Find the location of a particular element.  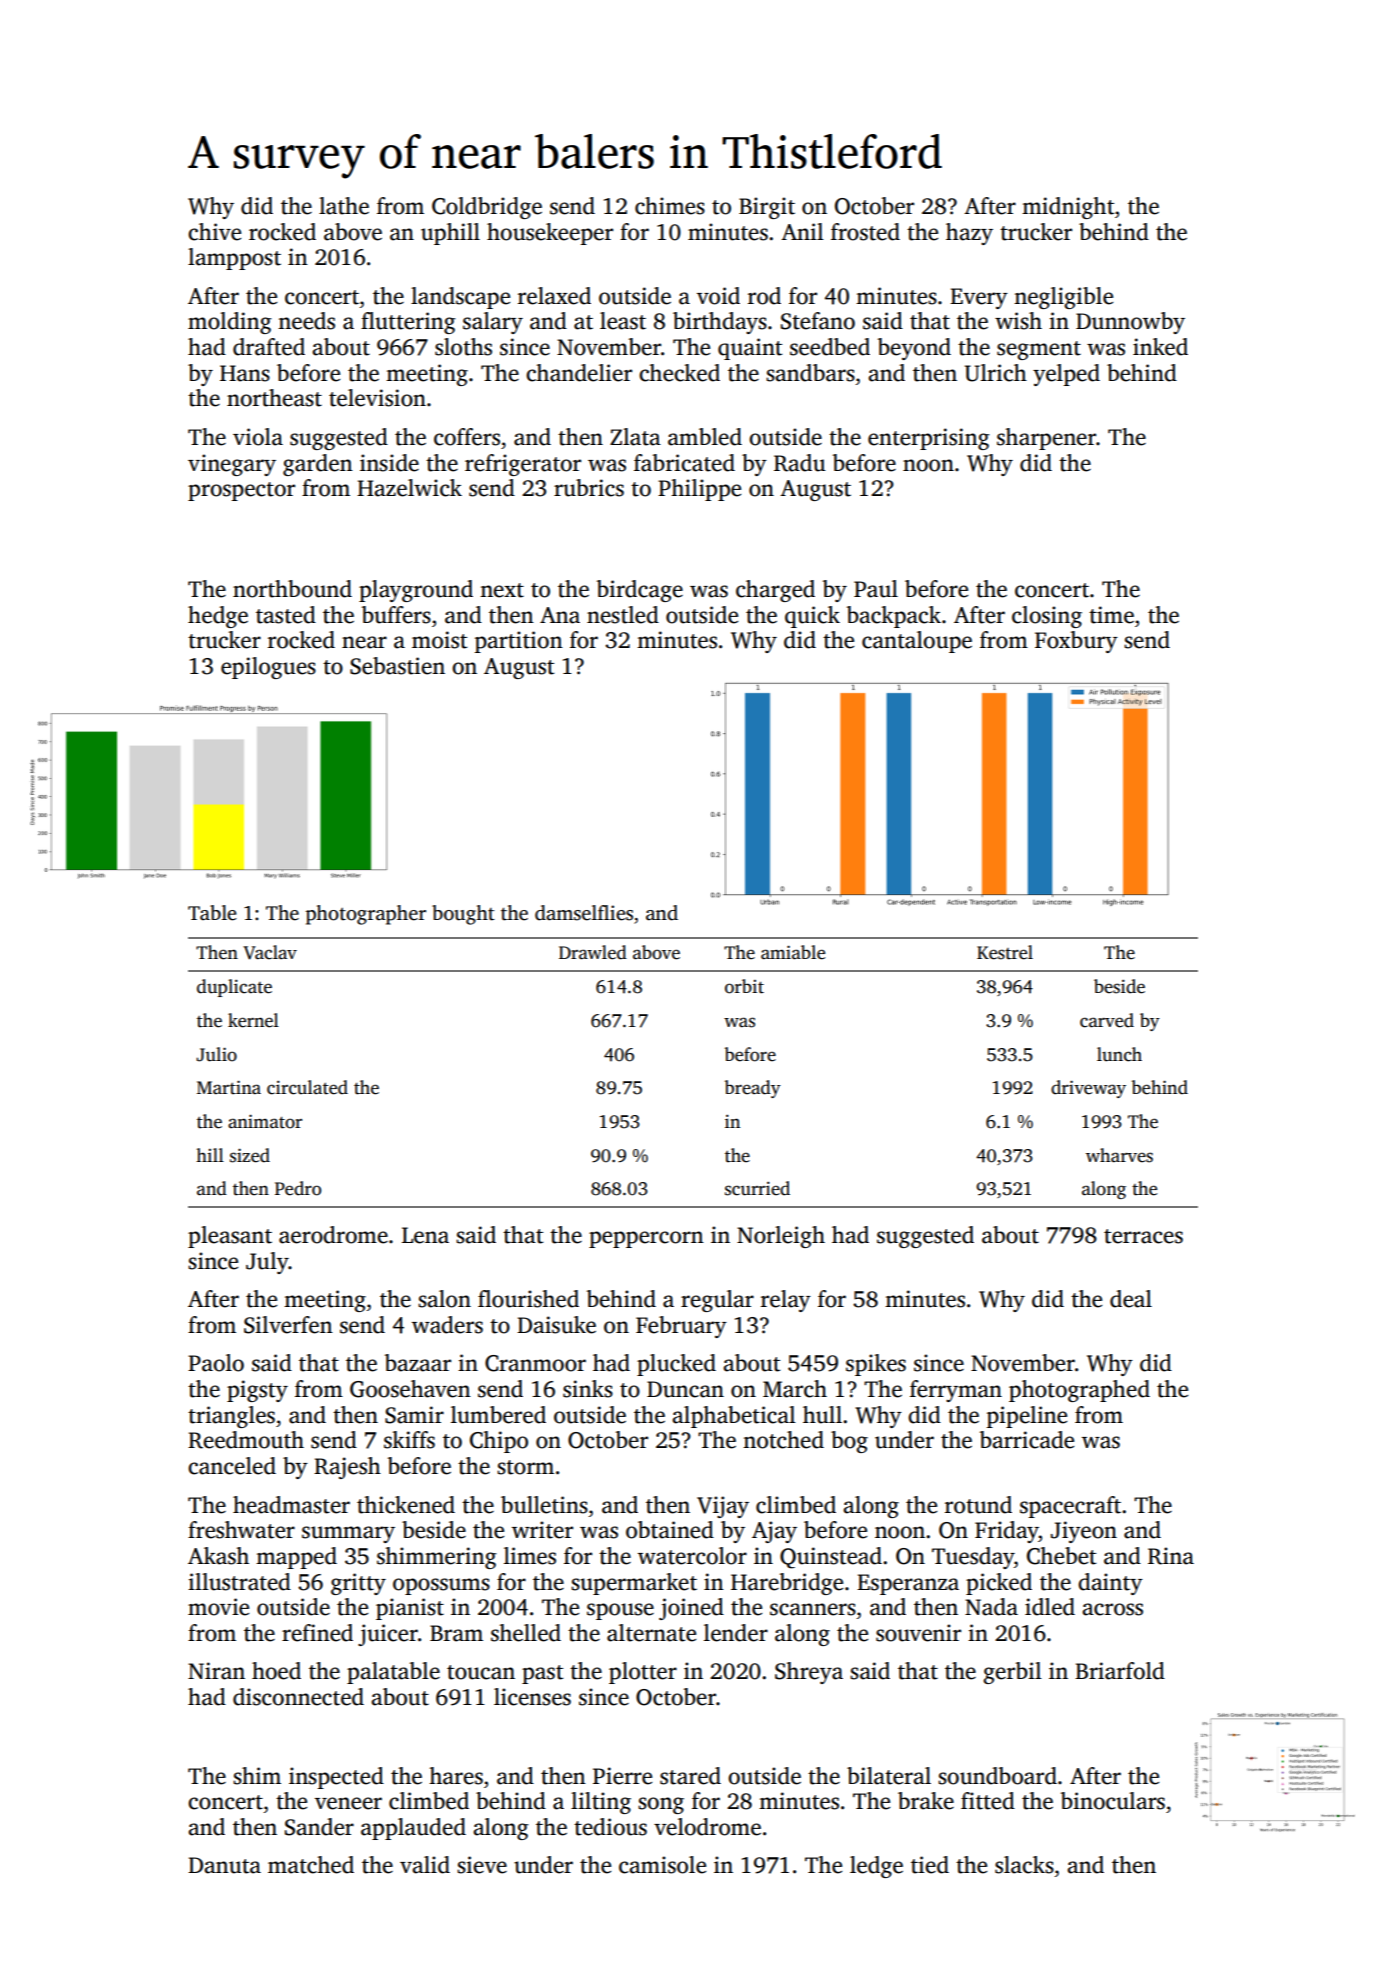

Dunnowby is located at coordinates (1130, 323).
